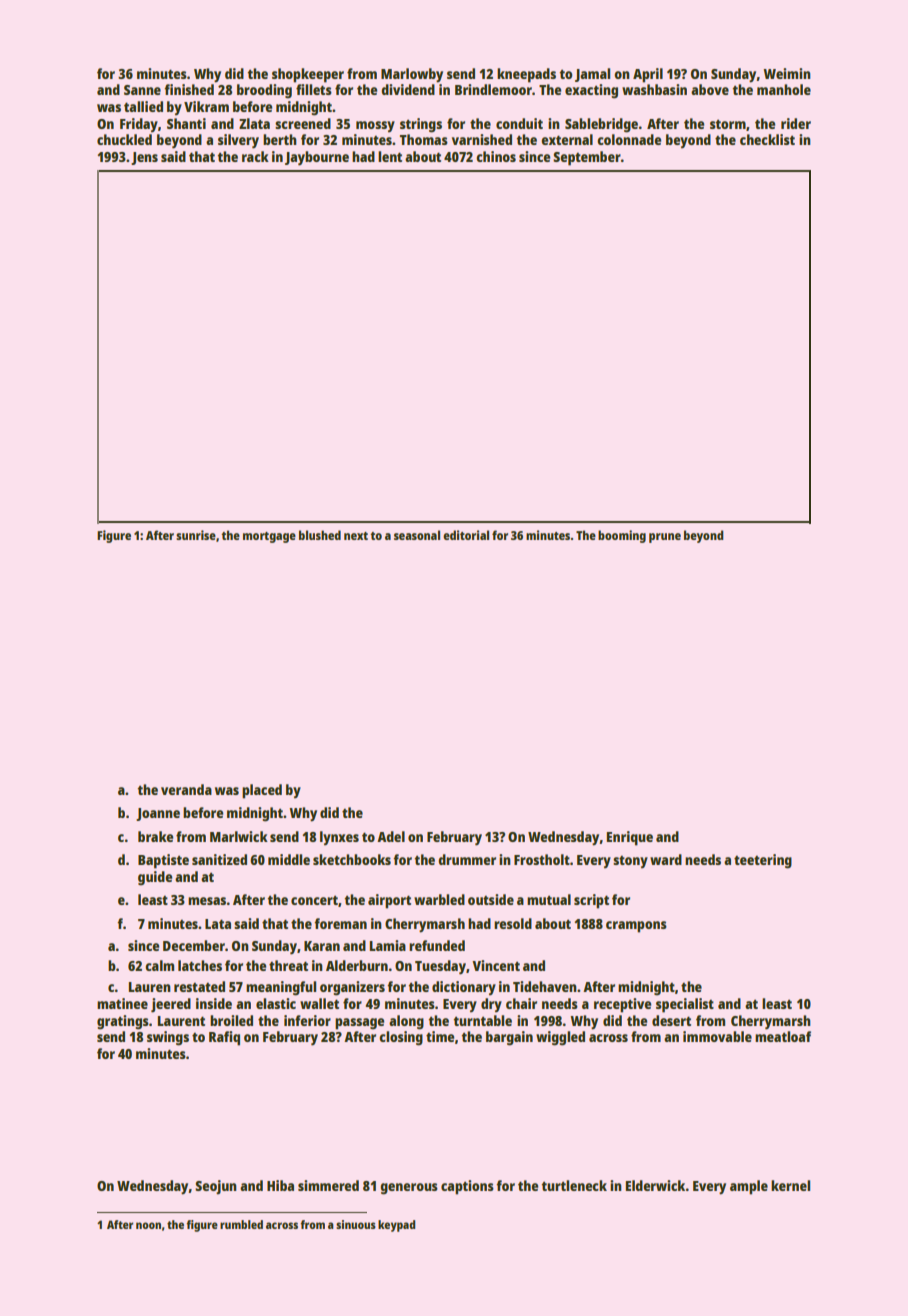  I want to click on sunrise, so click(196, 535).
